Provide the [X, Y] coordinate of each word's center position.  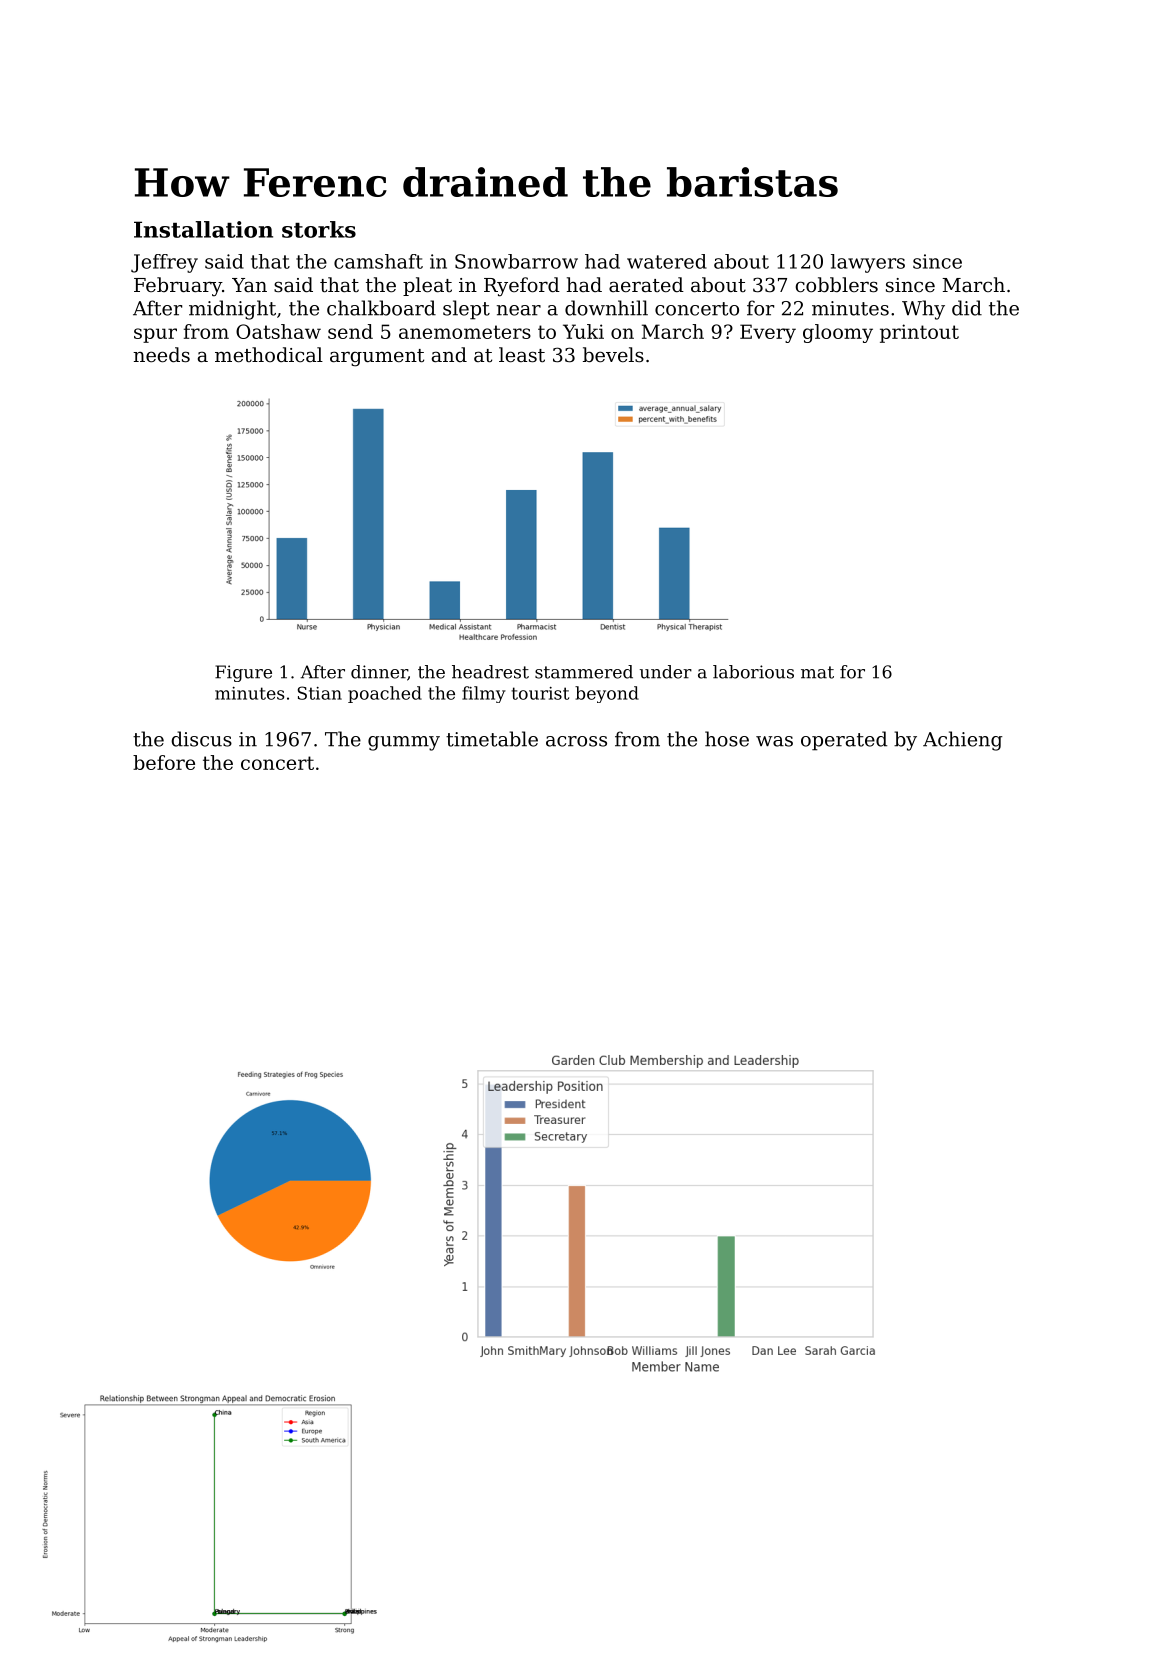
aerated [646, 285]
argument [377, 358]
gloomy [838, 333]
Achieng [962, 741]
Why [923, 310]
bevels [613, 355]
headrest [490, 672]
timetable [492, 739]
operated [844, 741]
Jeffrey [164, 263]
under [666, 672]
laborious [753, 672]
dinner [379, 673]
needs [161, 355]
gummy [404, 743]
